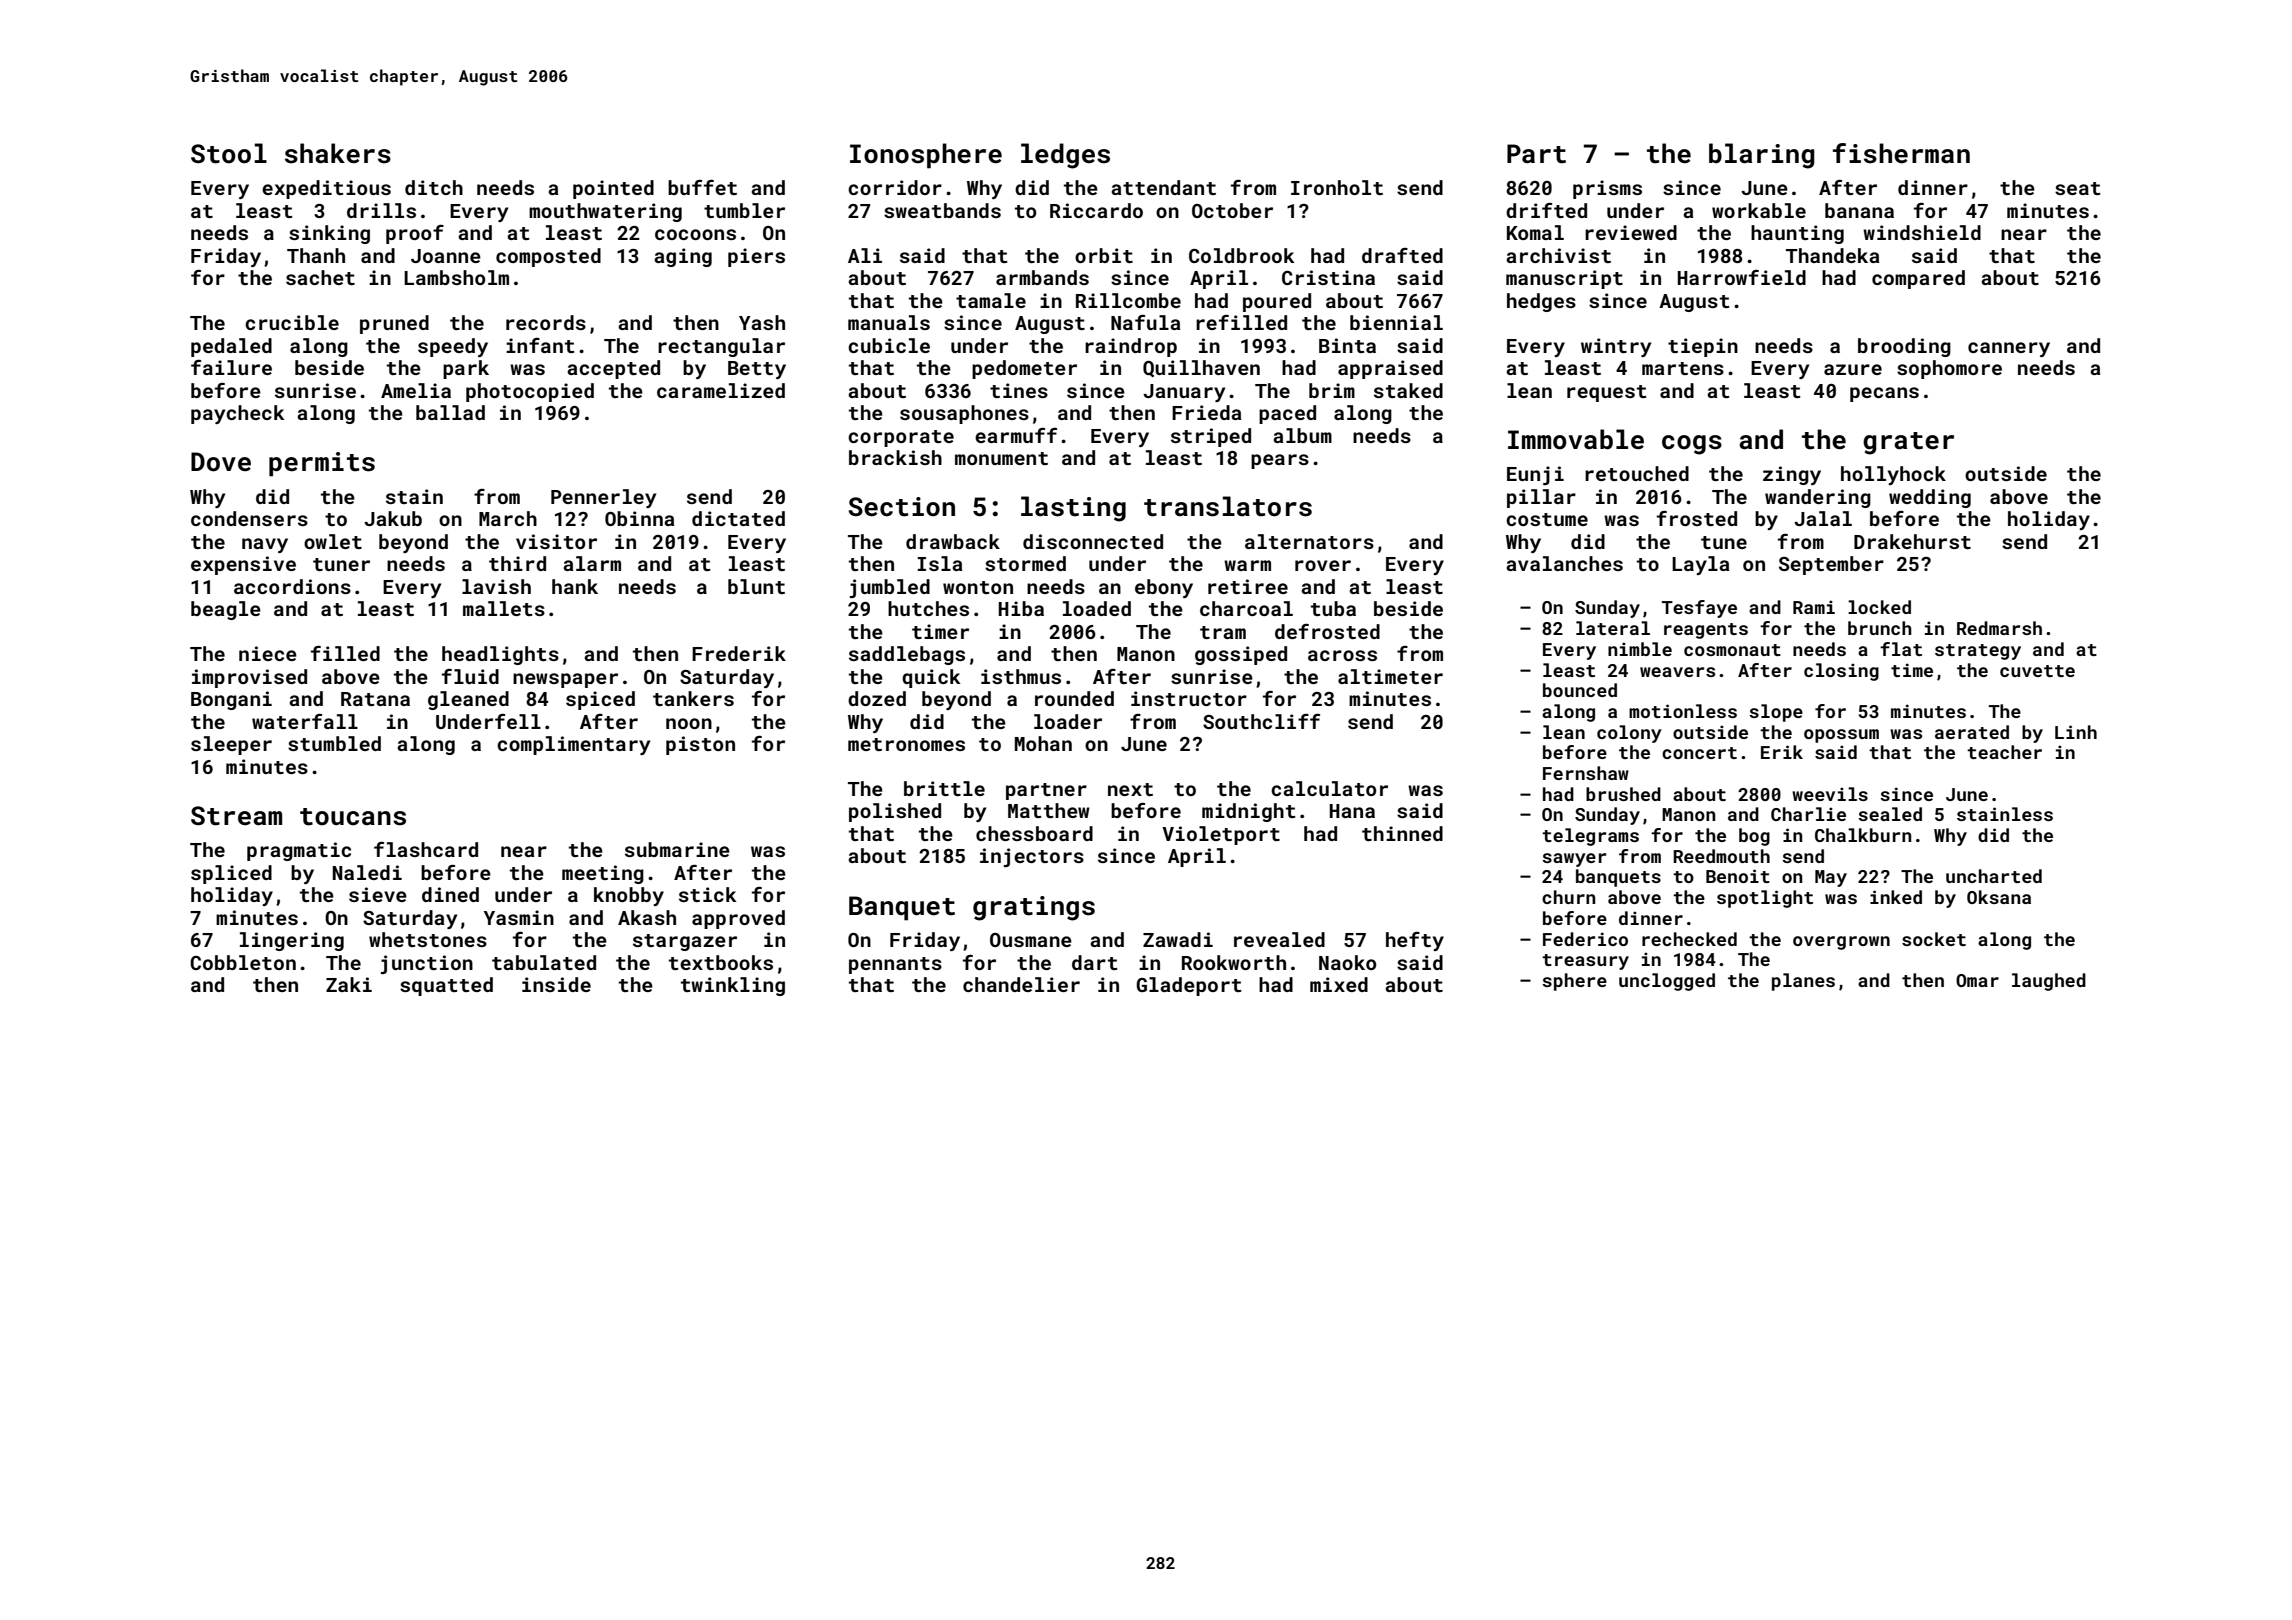 This page has height=1620, width=2292. Describe the element at coordinates (1999, 628) in the page. I see `Redmarsh` at that location.
